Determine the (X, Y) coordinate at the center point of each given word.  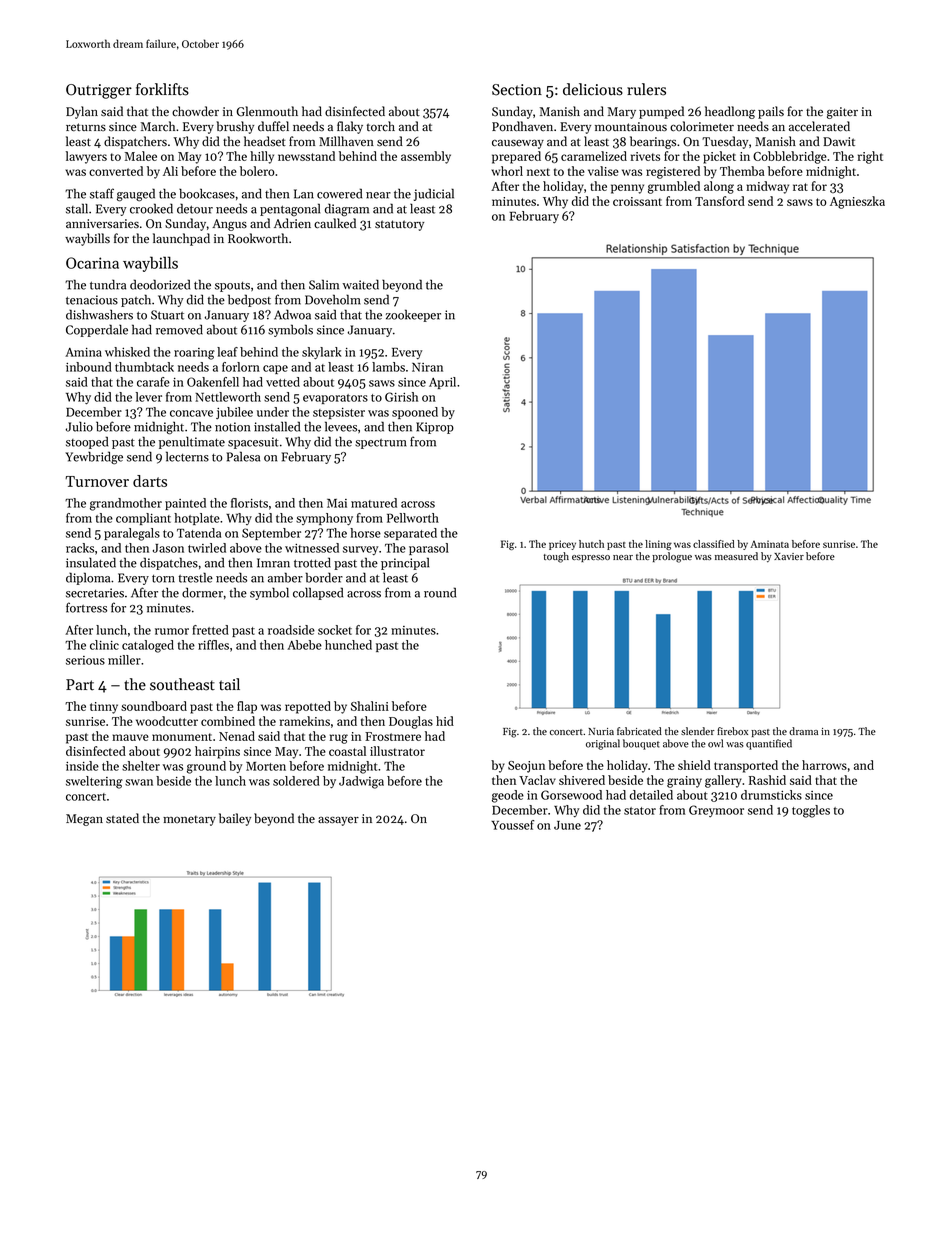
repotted (308, 707)
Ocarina (92, 263)
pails (771, 112)
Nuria (601, 731)
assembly (426, 157)
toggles (811, 811)
